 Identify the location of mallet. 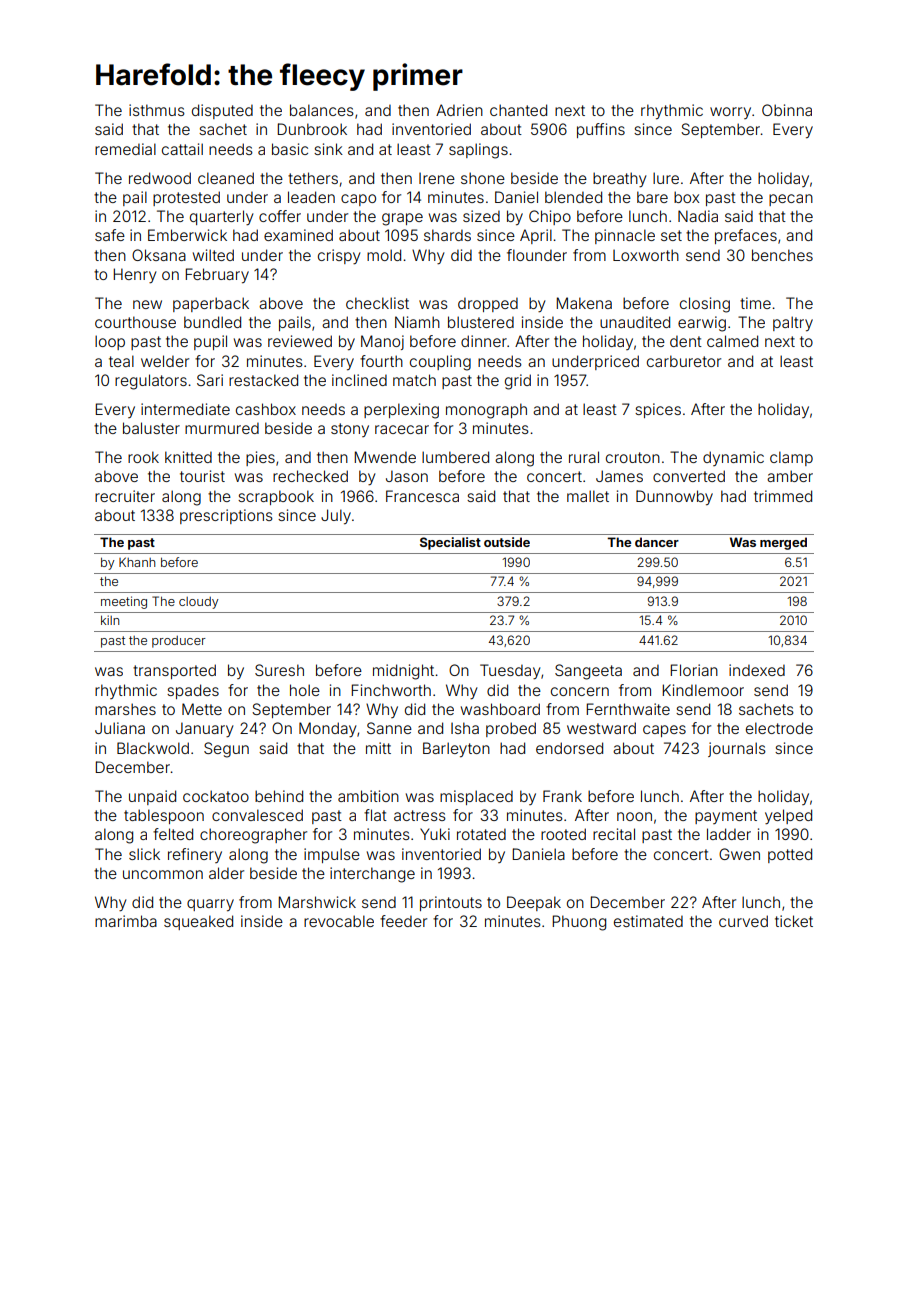
(588, 496).
